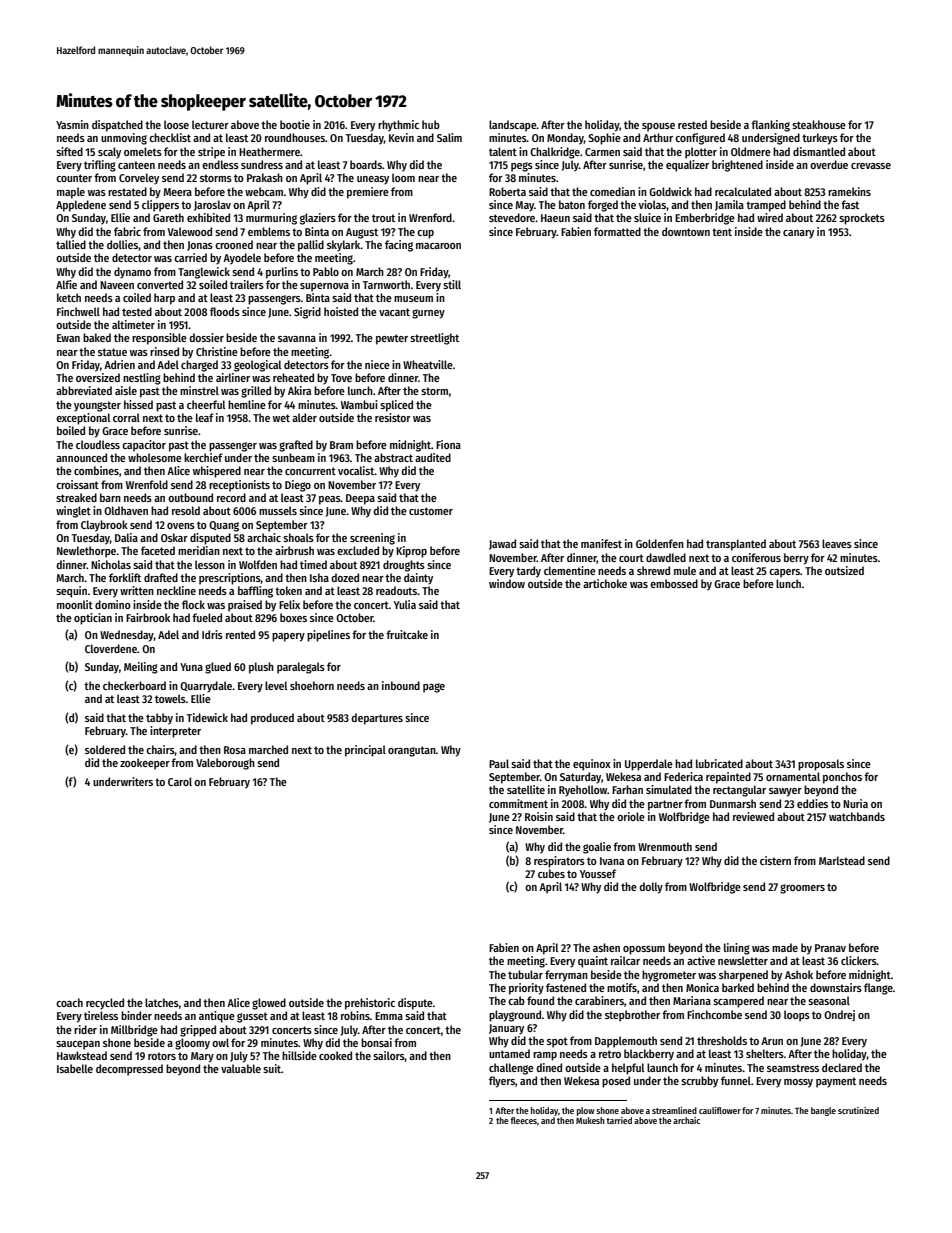 Image resolution: width=952 pixels, height=1233 pixels. Describe the element at coordinates (590, 1120) in the document. I see `Mukesh` at that location.
